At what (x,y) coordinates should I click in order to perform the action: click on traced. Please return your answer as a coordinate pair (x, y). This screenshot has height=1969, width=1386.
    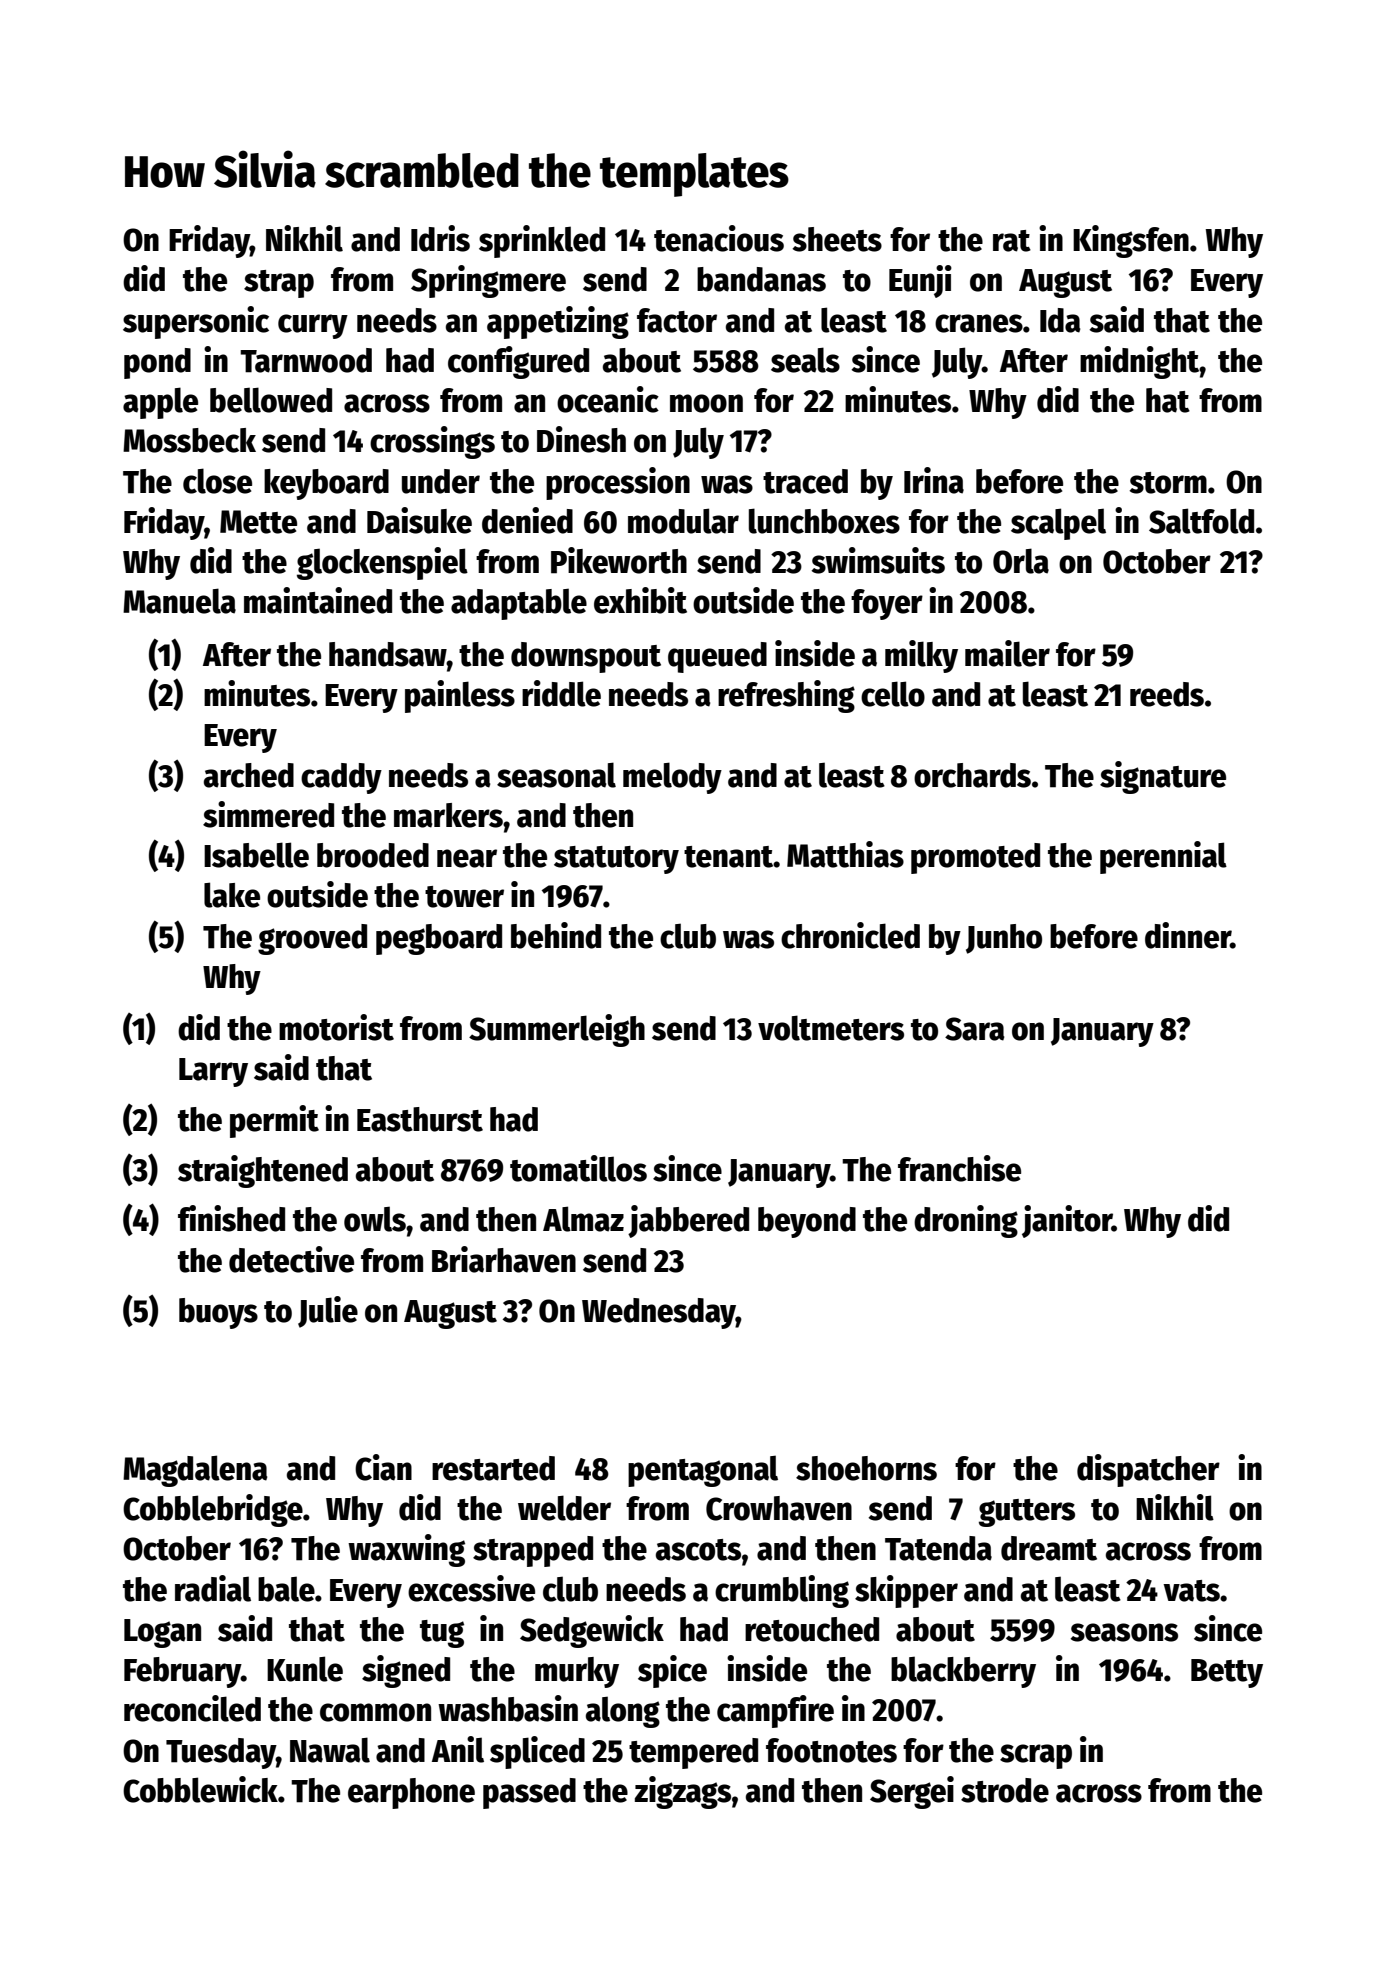
    Looking at the image, I should click on (805, 481).
